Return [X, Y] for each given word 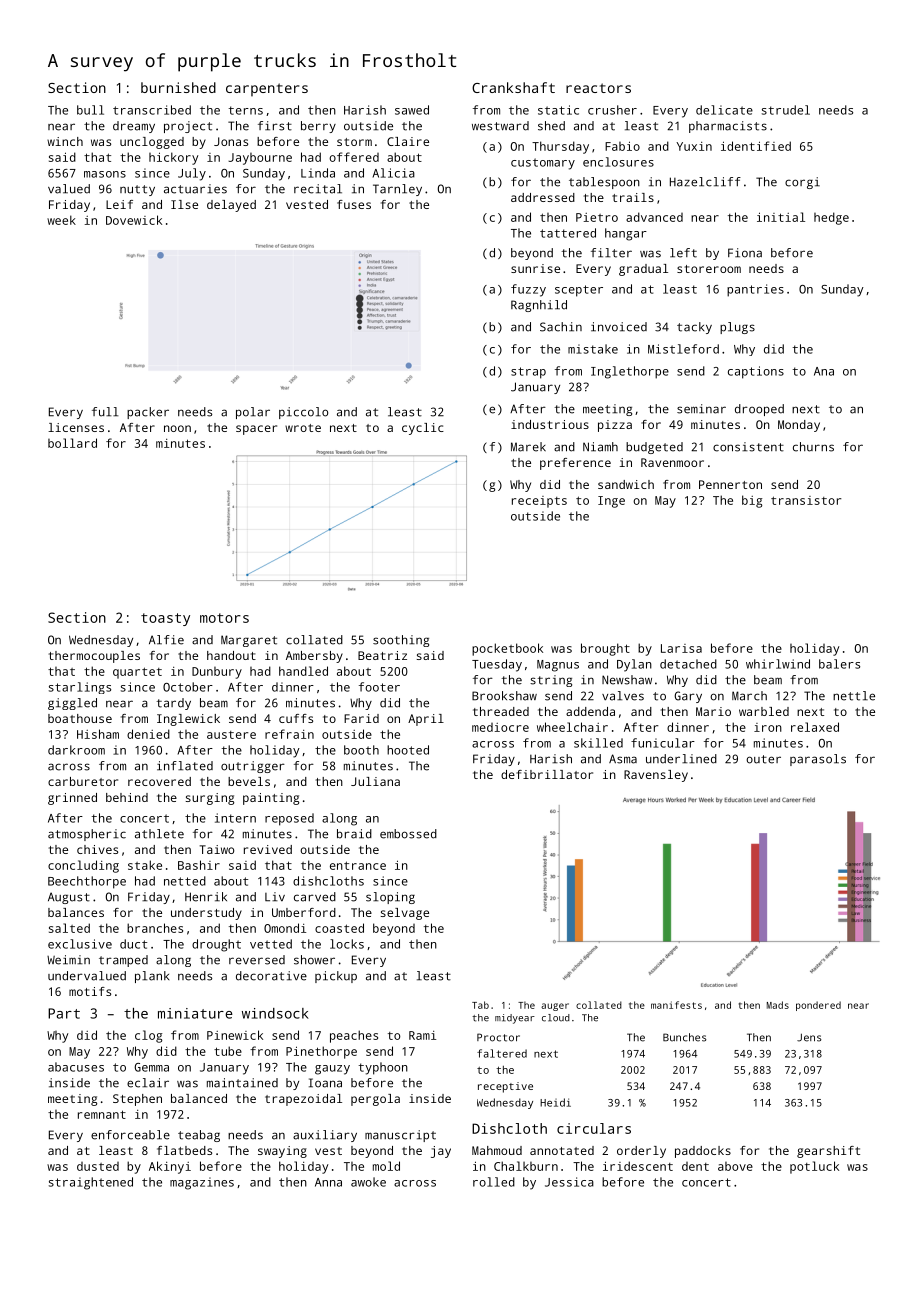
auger [555, 1007]
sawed [412, 110]
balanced [199, 1098]
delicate [724, 110]
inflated [185, 766]
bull [90, 110]
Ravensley [656, 776]
